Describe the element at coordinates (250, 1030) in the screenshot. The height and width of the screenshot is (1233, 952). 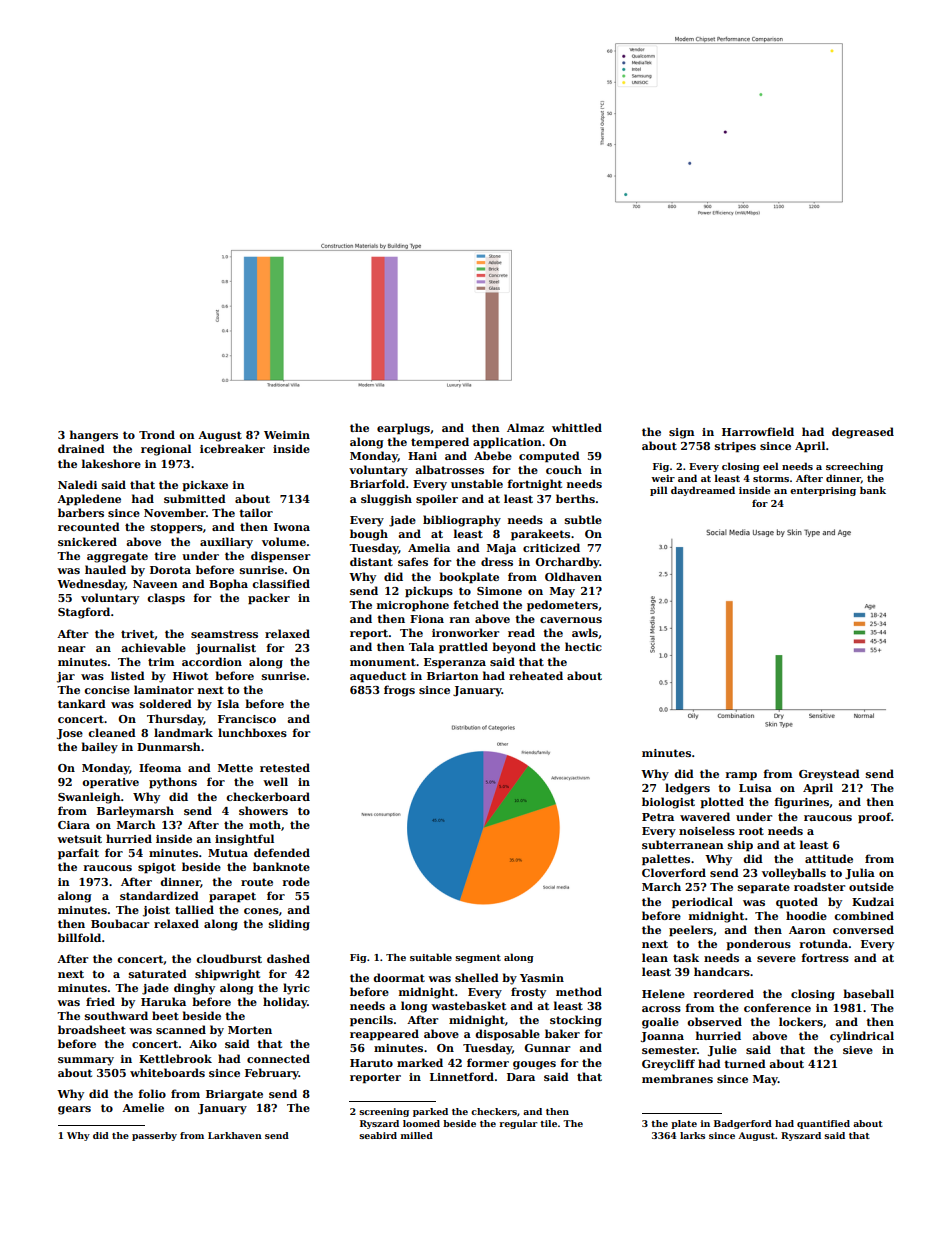
I see `Morten` at that location.
